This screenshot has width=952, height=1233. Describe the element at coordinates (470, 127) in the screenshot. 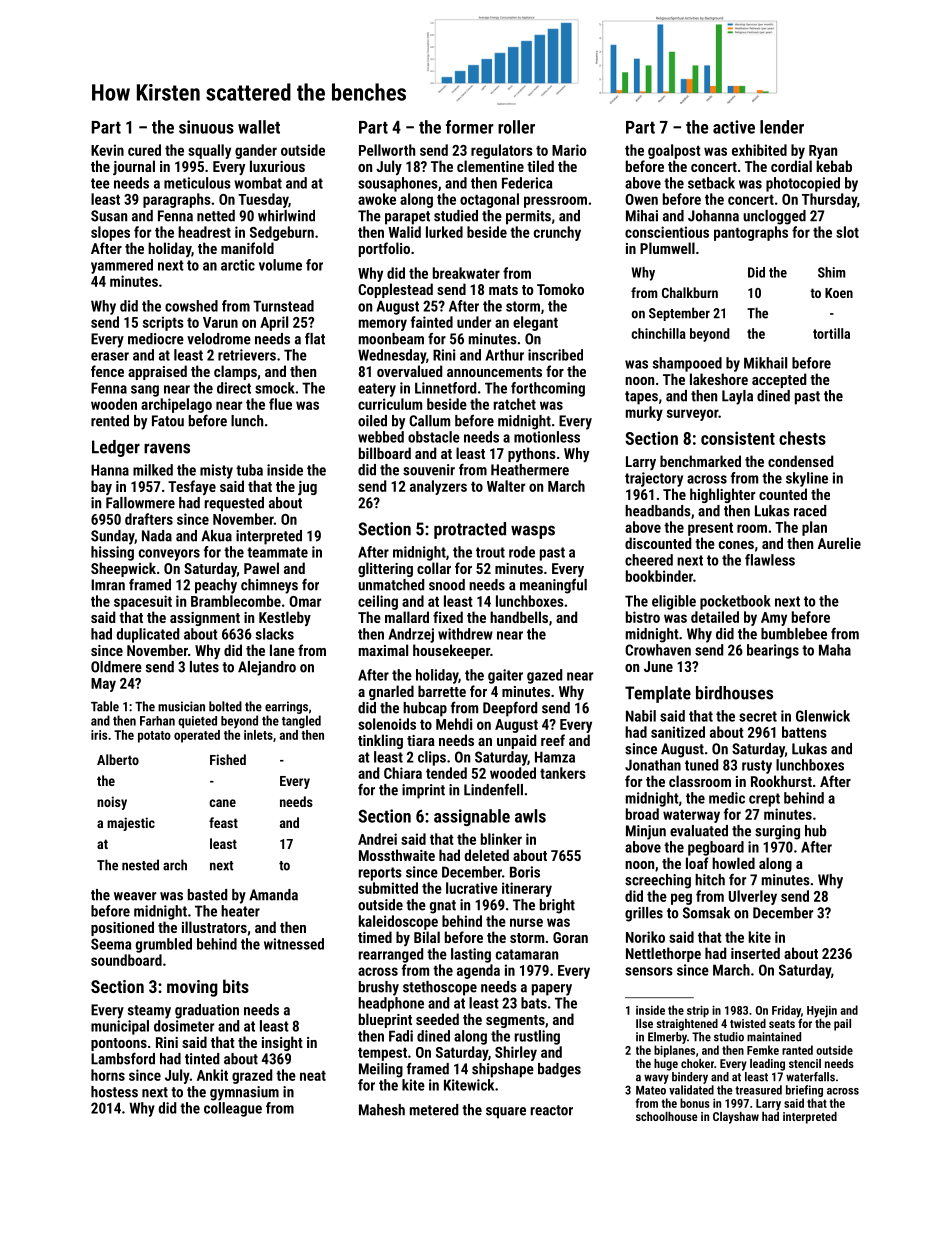

I see `former` at that location.
